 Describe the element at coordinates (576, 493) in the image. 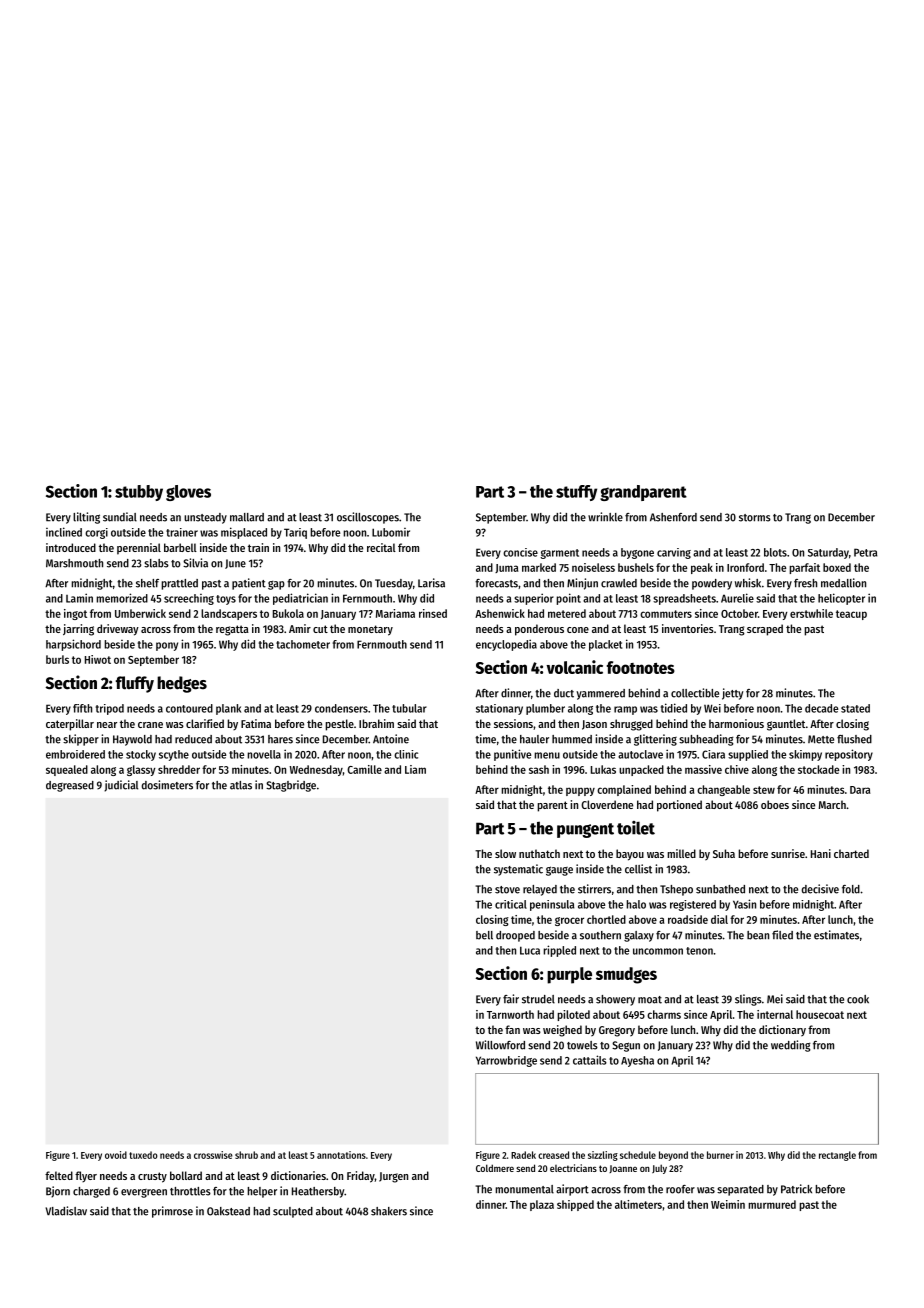

I see `stuffy` at that location.
